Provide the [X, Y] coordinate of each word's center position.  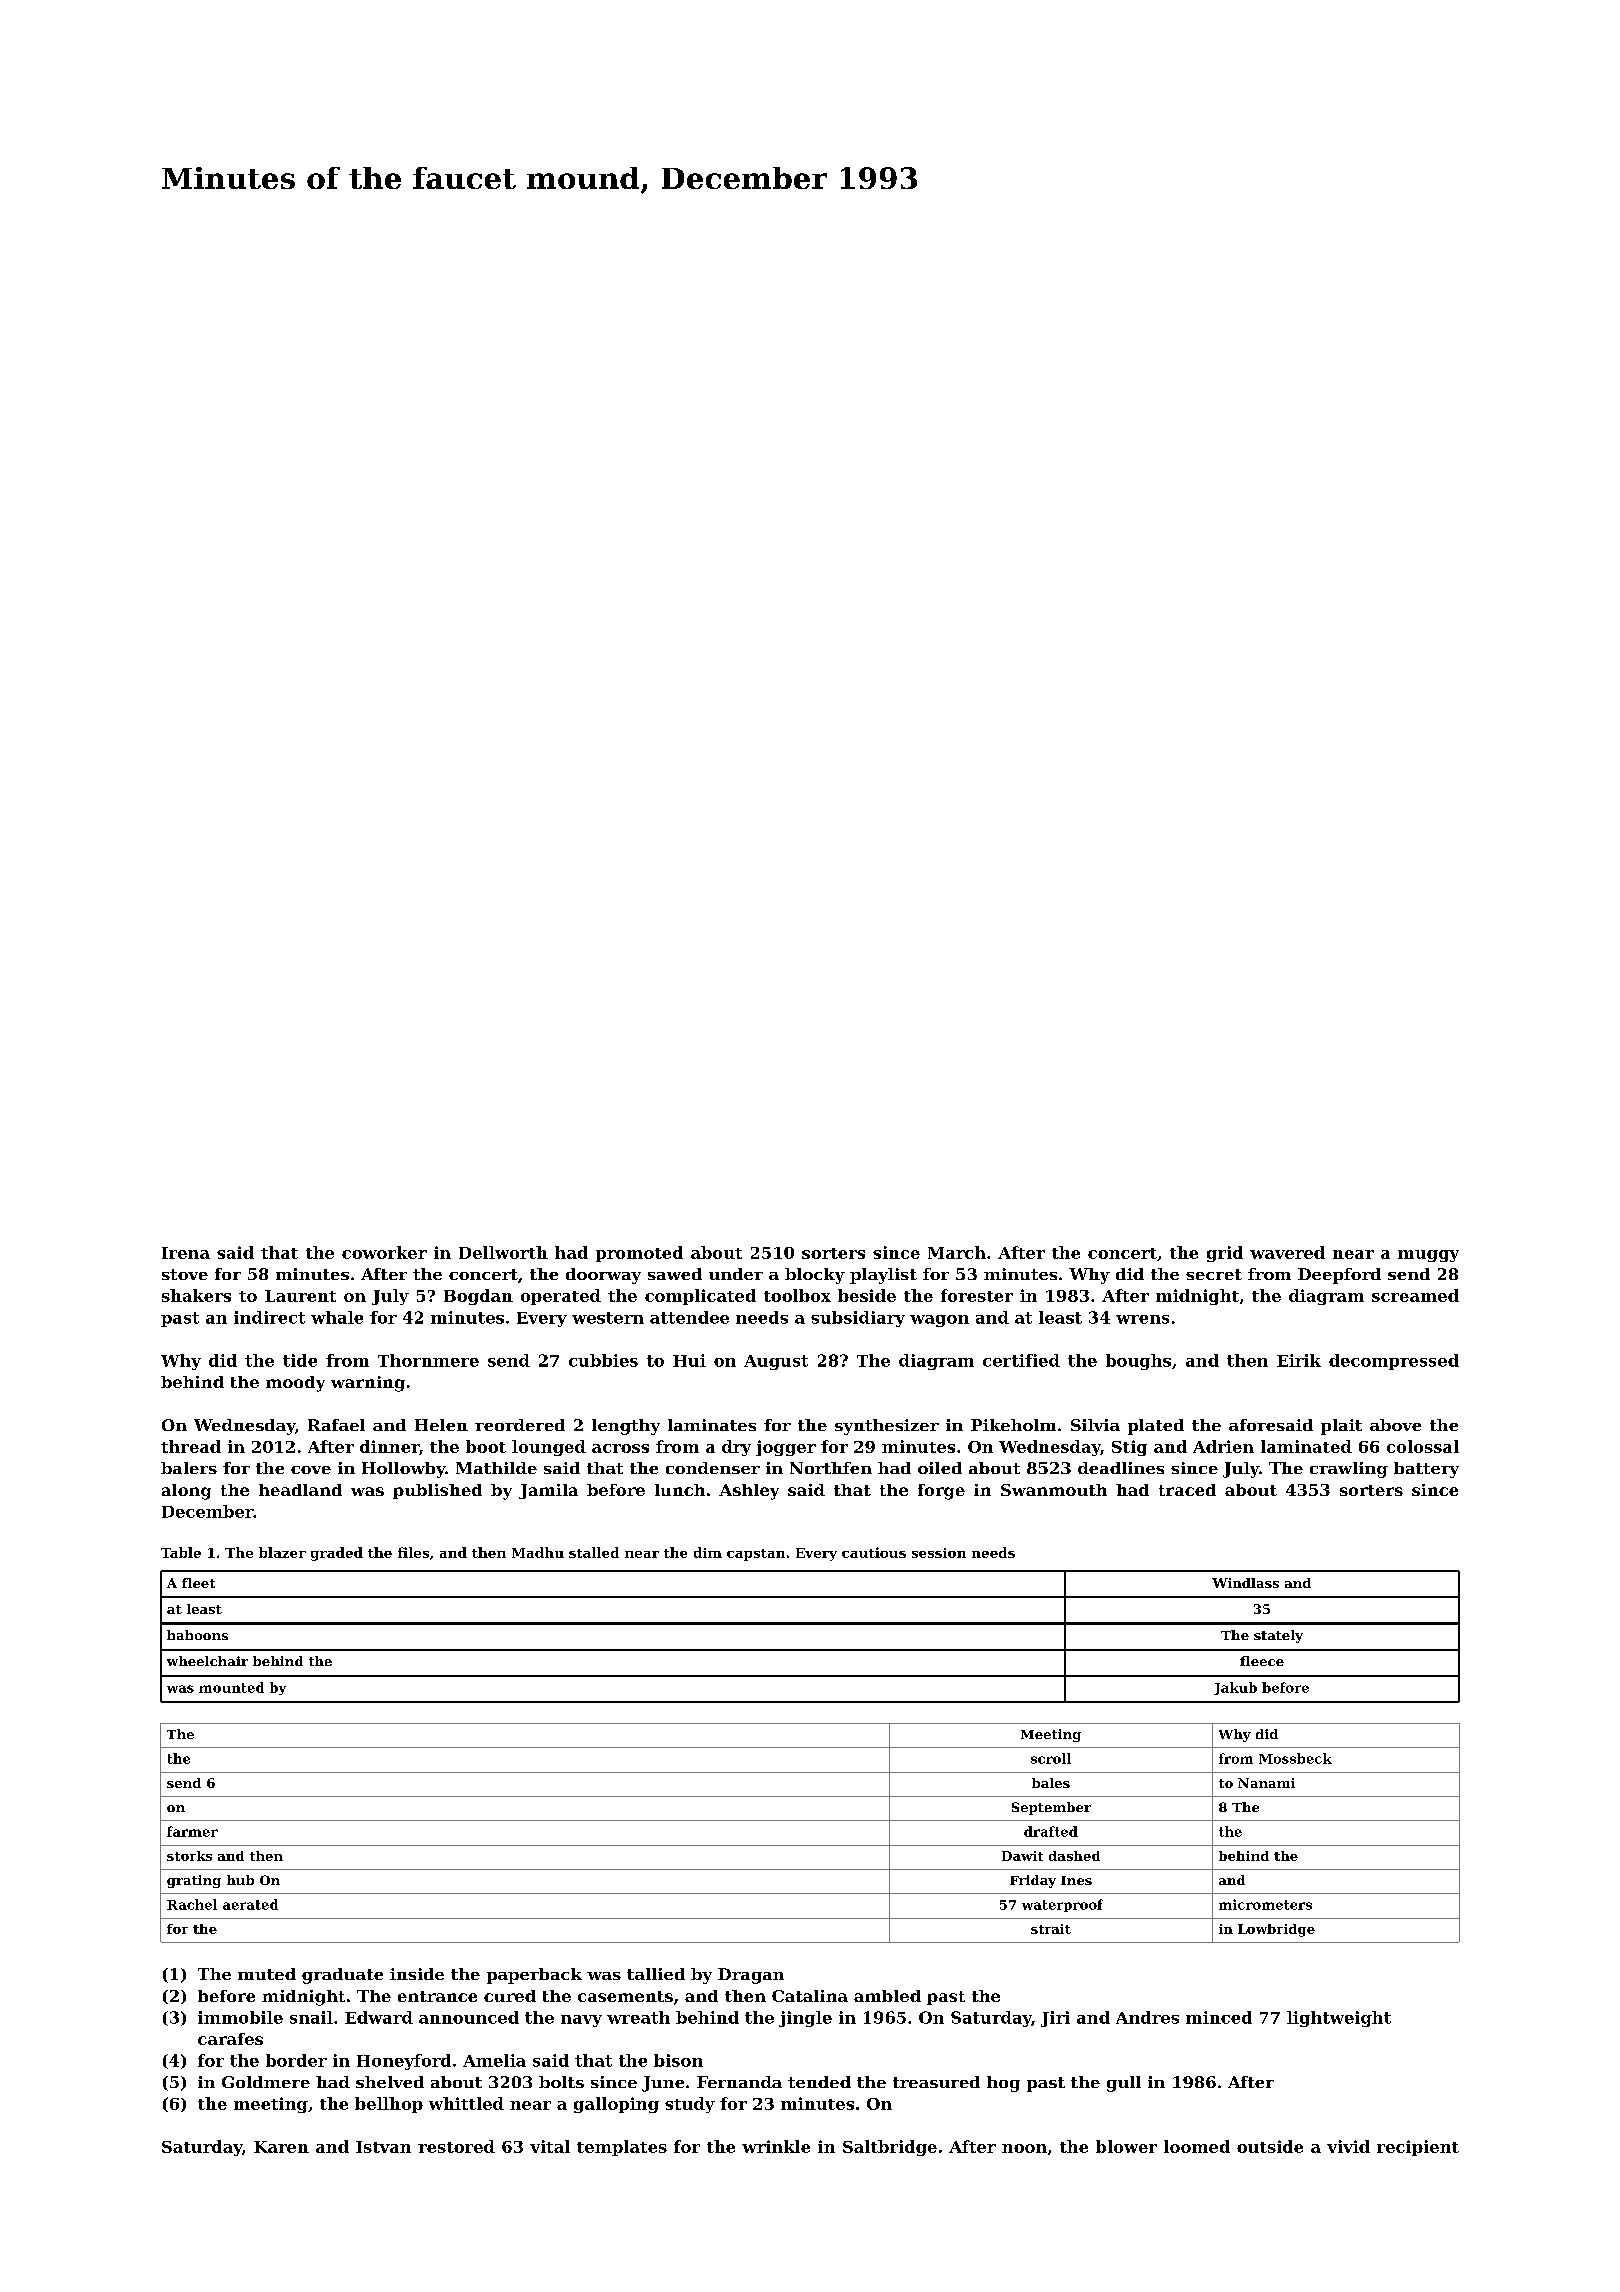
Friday [1033, 1881]
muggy [1428, 1256]
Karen [281, 2147]
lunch [680, 1490]
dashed [1074, 1856]
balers [189, 1468]
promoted [639, 1254]
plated [1156, 1427]
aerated [250, 1904]
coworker [384, 1252]
